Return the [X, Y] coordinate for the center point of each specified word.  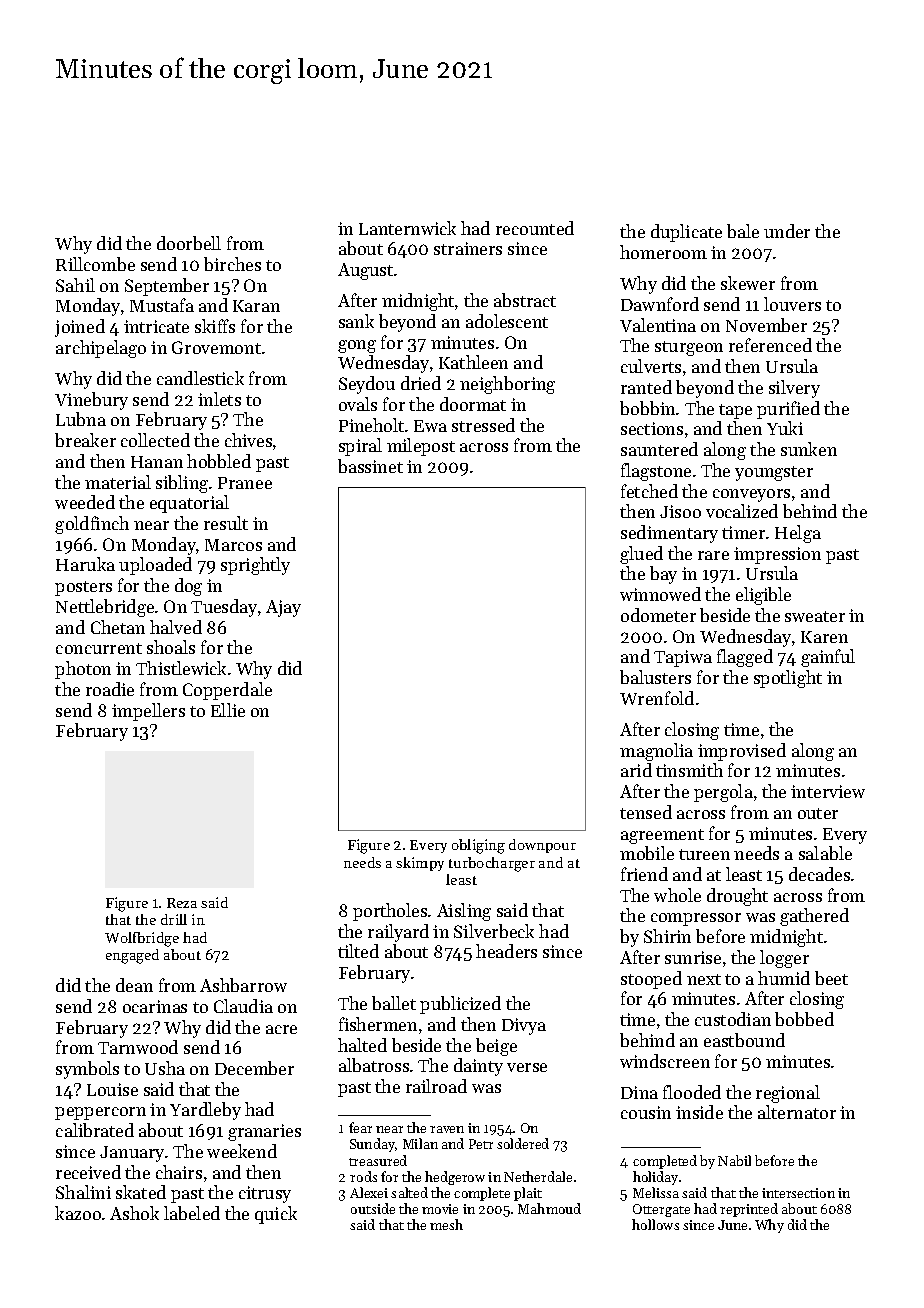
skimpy [420, 864]
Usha [165, 1068]
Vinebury [91, 401]
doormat [473, 404]
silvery [794, 389]
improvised [742, 752]
